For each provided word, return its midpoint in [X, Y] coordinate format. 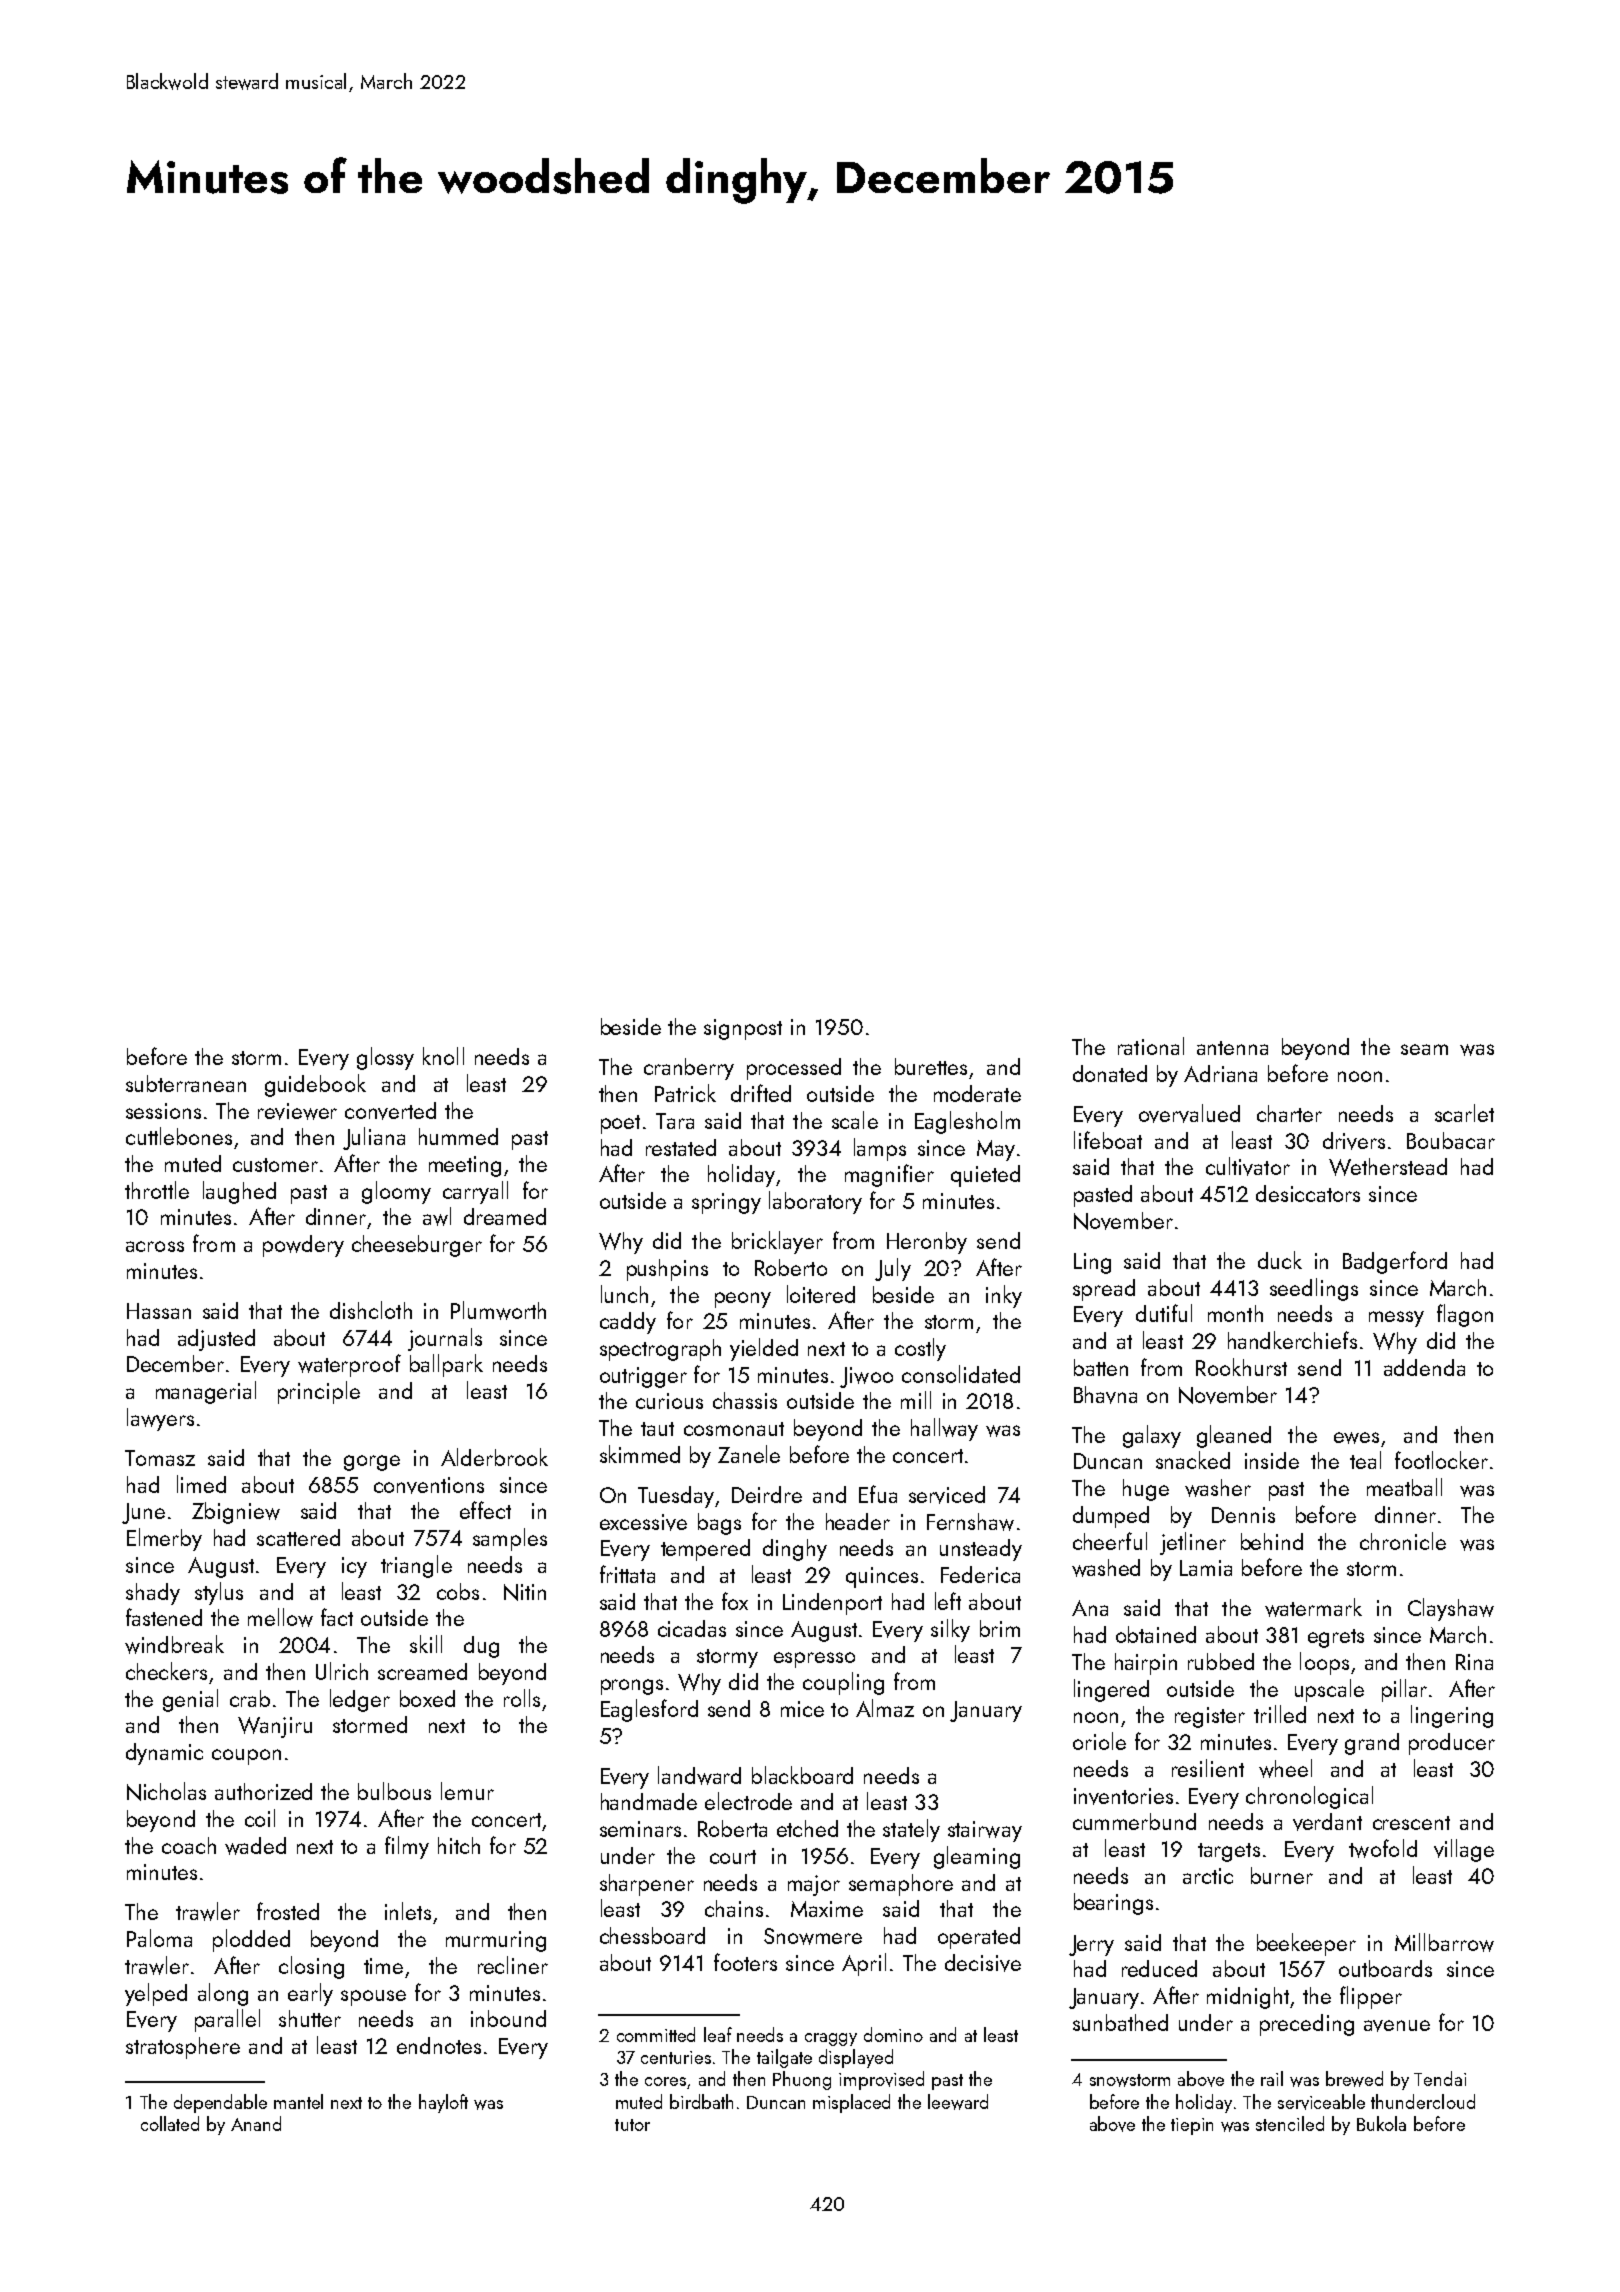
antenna [1232, 1048]
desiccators [1308, 1193]
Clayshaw [1451, 1609]
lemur [467, 1791]
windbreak [174, 1644]
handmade [649, 1801]
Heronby [927, 1243]
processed [794, 1069]
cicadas [692, 1628]
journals [445, 1339]
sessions [163, 1111]
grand [1372, 1744]
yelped [156, 1994]
